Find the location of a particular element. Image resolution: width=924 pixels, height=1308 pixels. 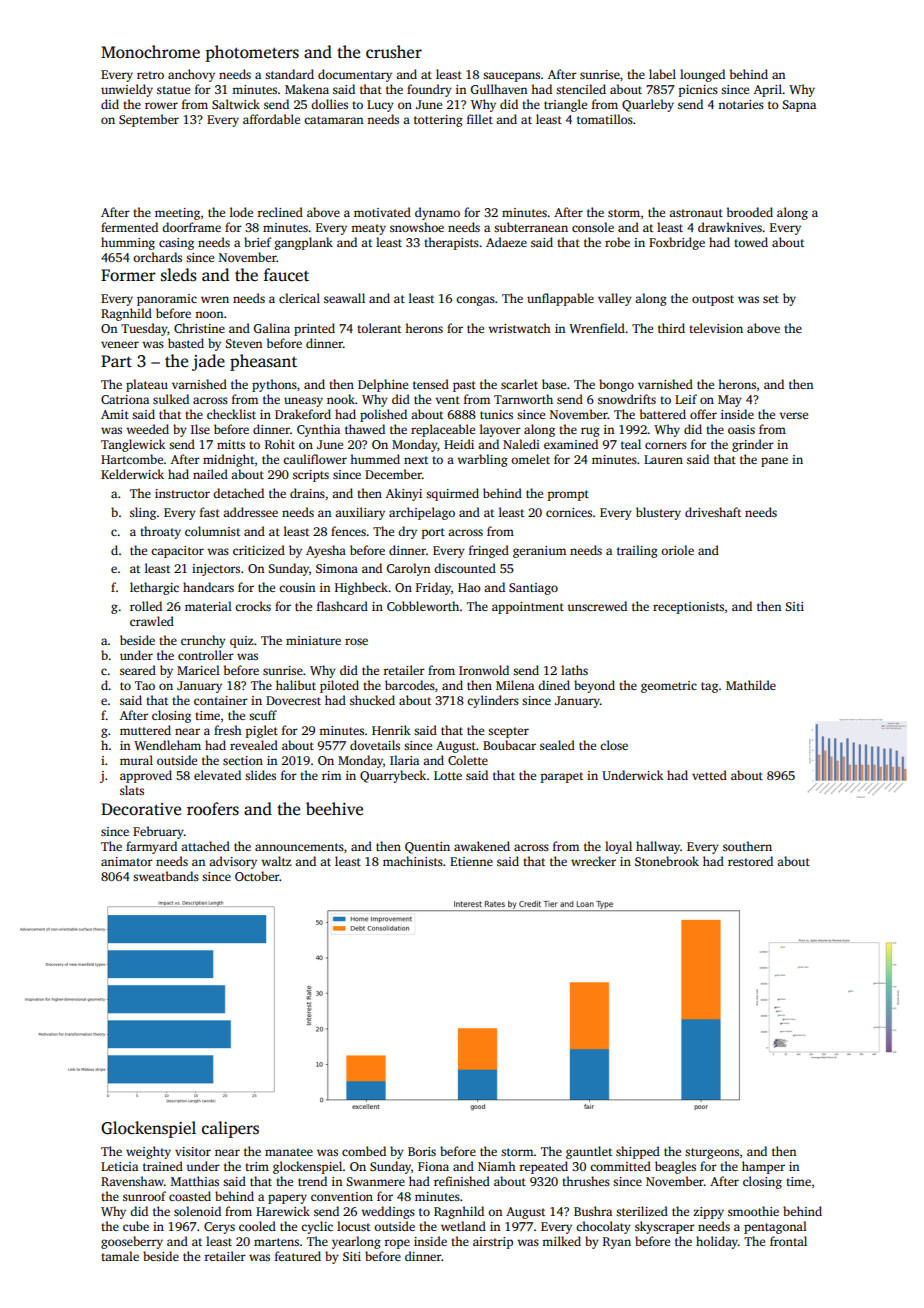

Ironwold is located at coordinates (484, 670).
